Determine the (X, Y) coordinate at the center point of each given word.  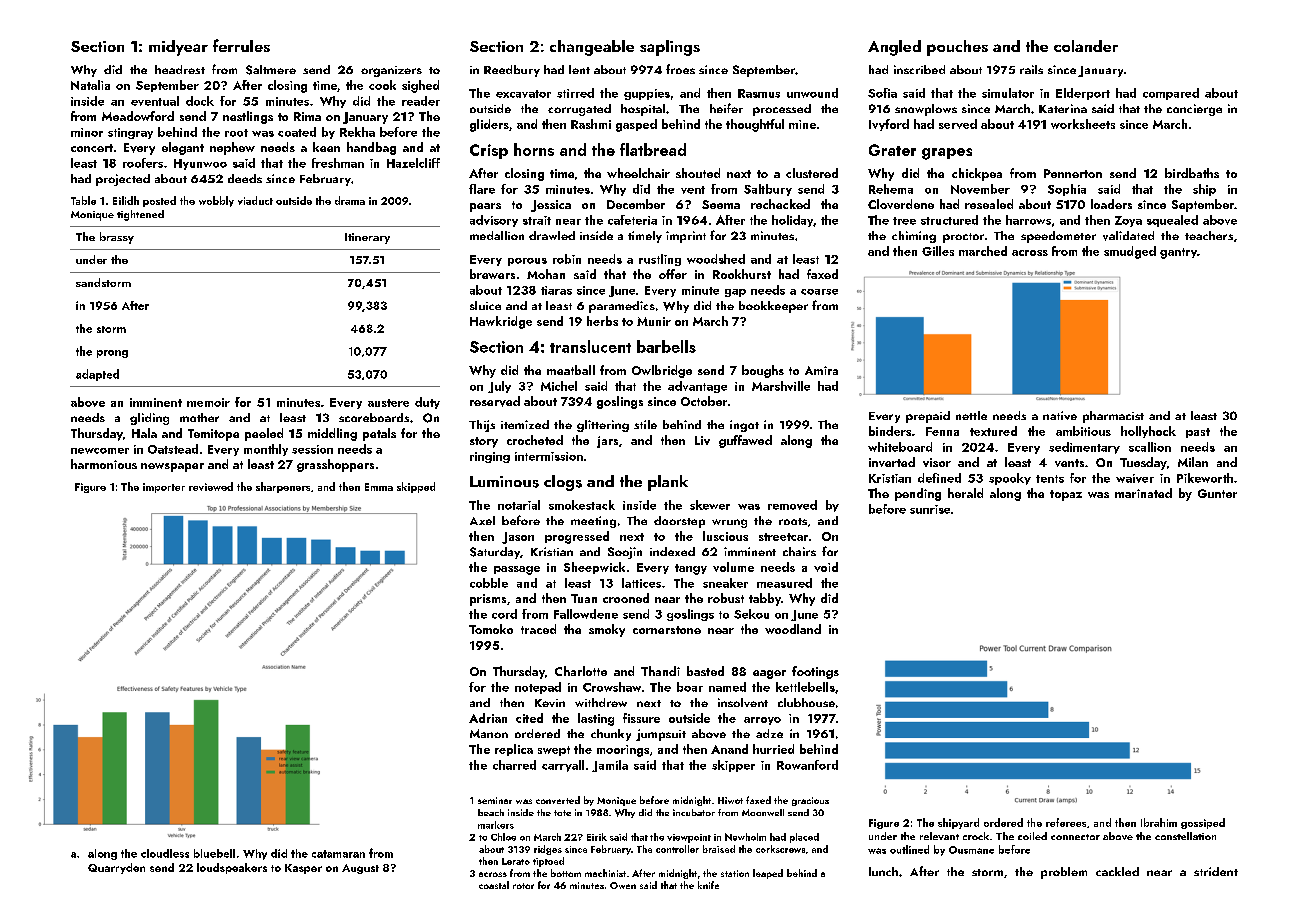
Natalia (90, 85)
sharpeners (283, 487)
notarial (519, 505)
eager (769, 674)
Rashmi (591, 124)
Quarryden (116, 868)
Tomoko (491, 629)
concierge (1194, 110)
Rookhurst (742, 274)
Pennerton (1073, 173)
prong (112, 354)
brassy (117, 238)
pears (485, 207)
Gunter (1217, 493)
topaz (1066, 495)
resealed (989, 204)
